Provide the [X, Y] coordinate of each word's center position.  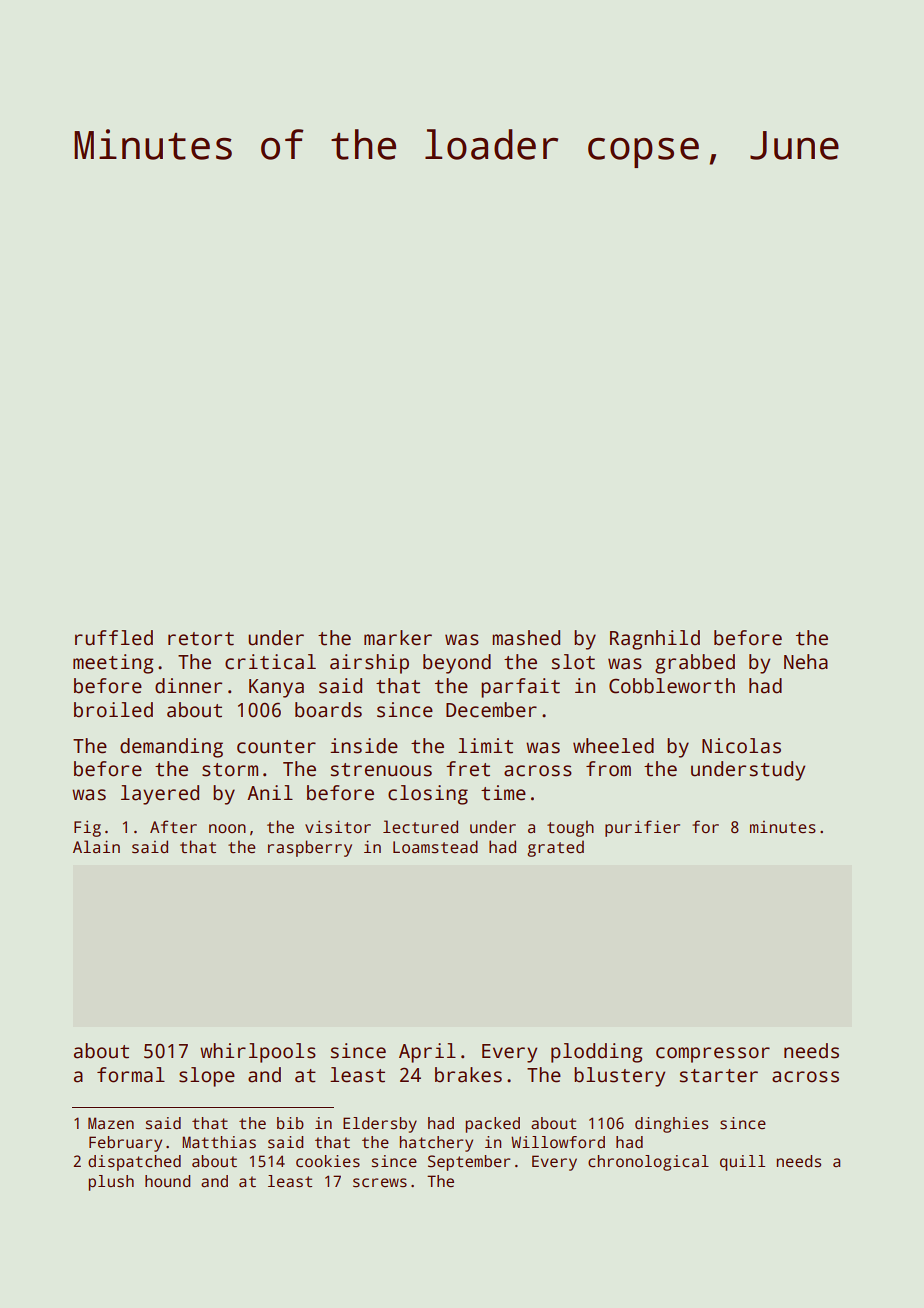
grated [555, 848]
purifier [642, 828]
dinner [188, 686]
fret [468, 769]
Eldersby [380, 1125]
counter [276, 747]
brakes [468, 1075]
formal [131, 1075]
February [125, 1144]
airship [369, 664]
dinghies [671, 1125]
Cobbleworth [672, 686]
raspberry [310, 848]
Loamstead [435, 847]
